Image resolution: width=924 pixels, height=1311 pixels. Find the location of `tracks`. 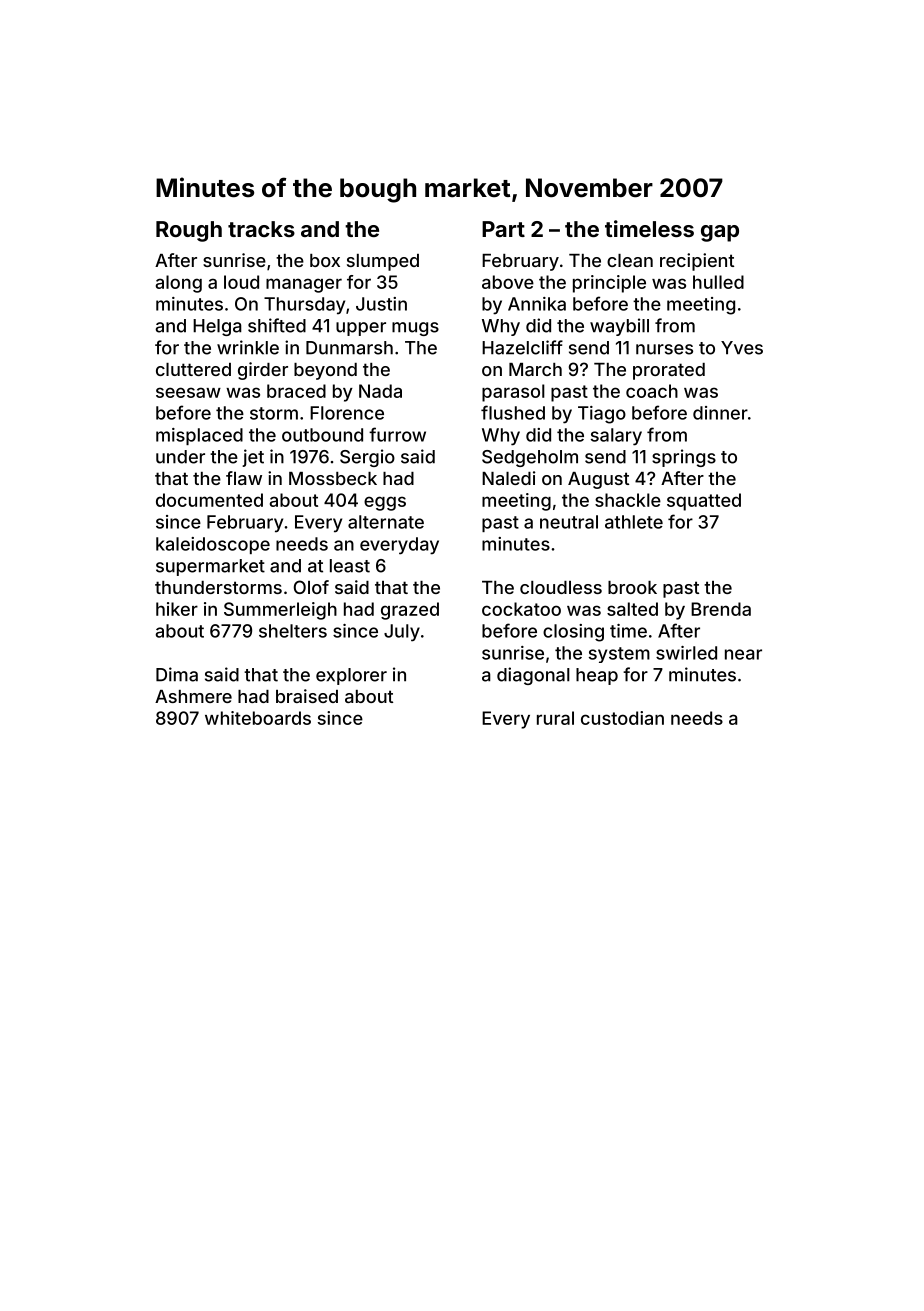

tracks is located at coordinates (261, 229).
